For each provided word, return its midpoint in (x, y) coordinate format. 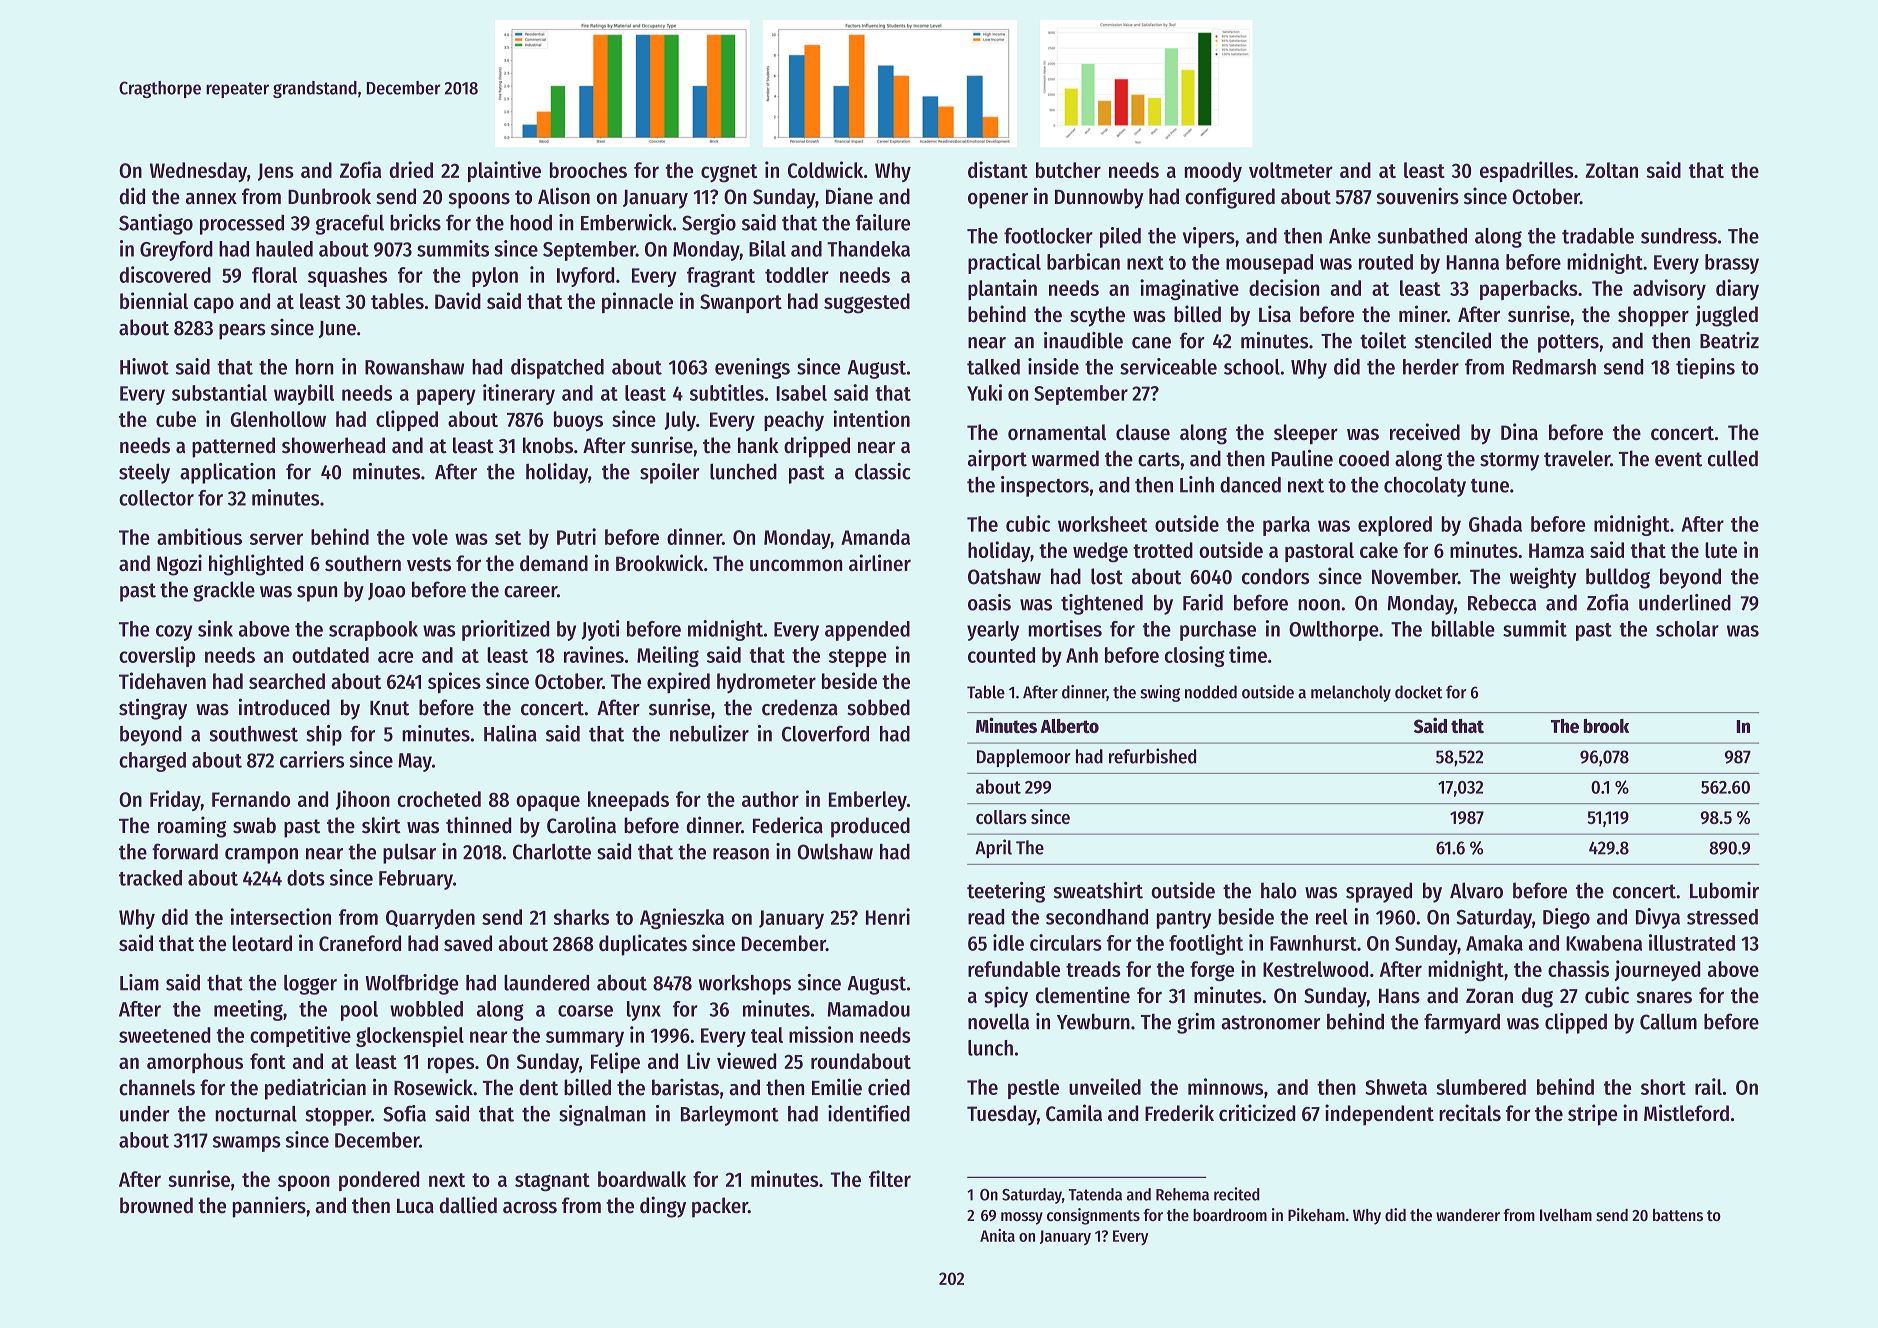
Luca (415, 1206)
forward (185, 851)
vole (430, 537)
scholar (1687, 629)
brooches (588, 170)
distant (998, 169)
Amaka (1494, 943)
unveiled (1105, 1086)
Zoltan (1612, 170)
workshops (745, 985)
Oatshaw (1004, 576)
